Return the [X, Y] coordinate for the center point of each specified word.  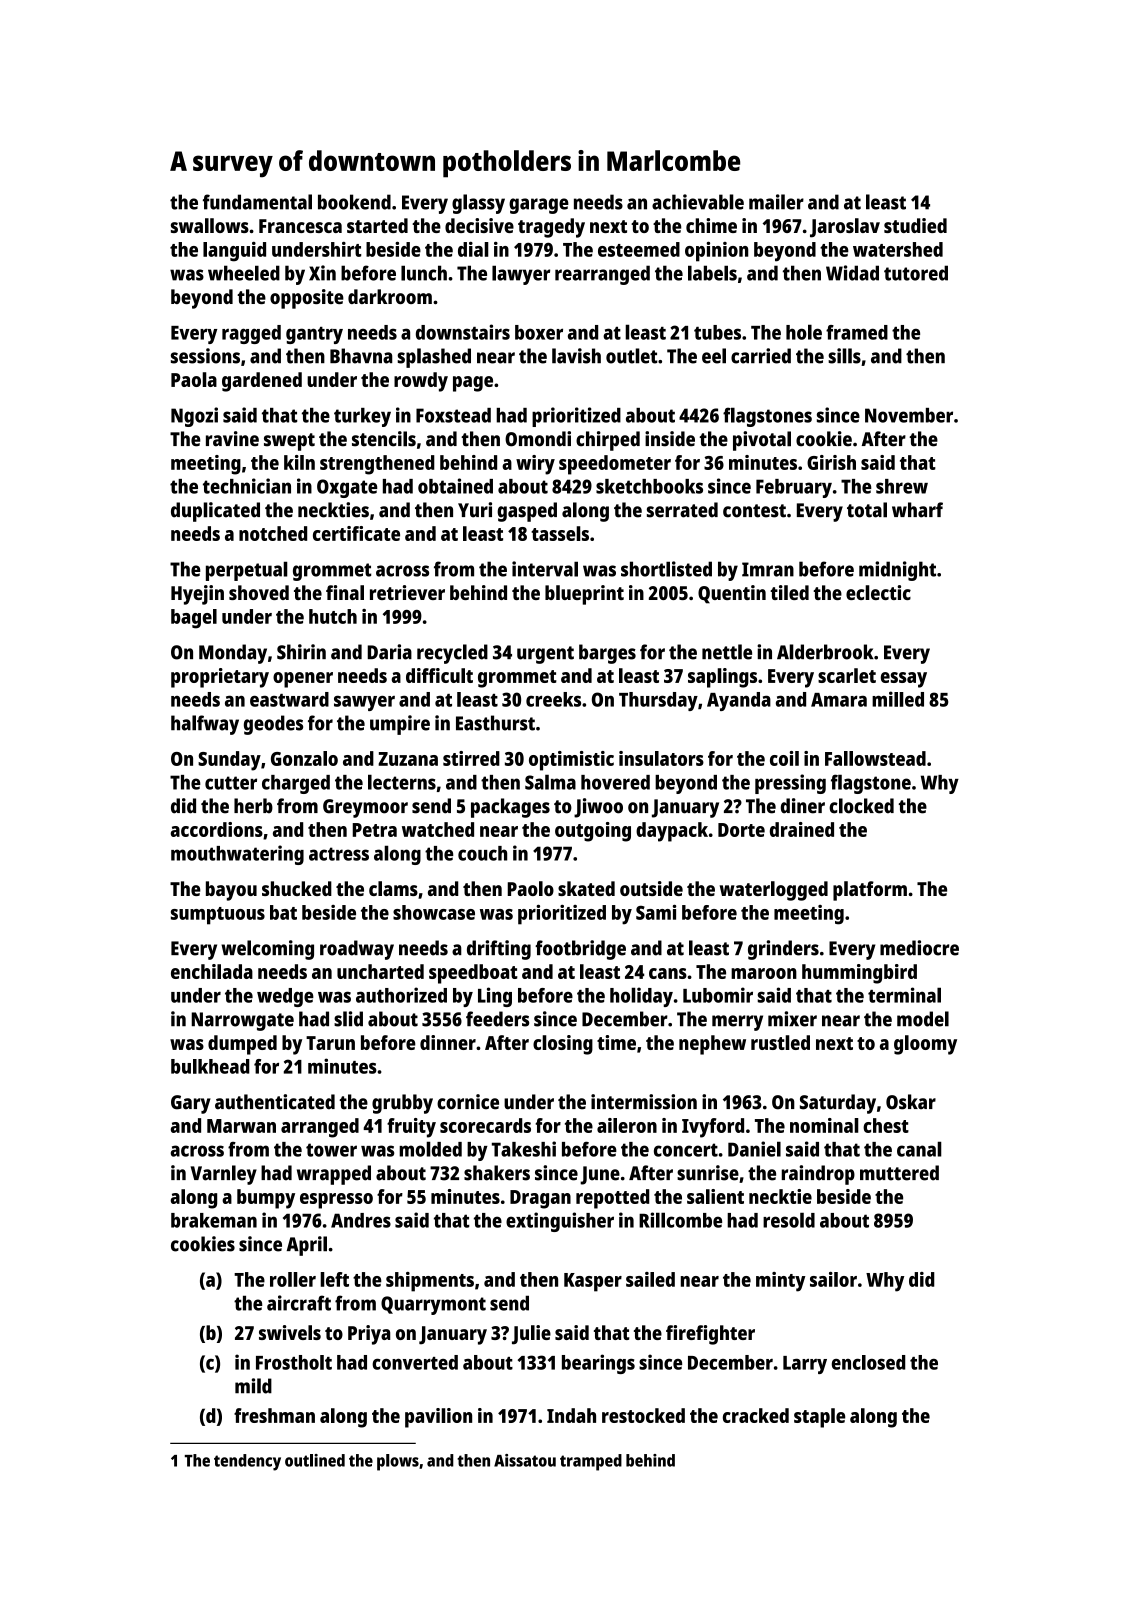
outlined [315, 1460]
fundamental [257, 202]
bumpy [266, 1199]
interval [545, 569]
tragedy [551, 228]
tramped [591, 1462]
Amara [839, 700]
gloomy [925, 1045]
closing [563, 1045]
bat [283, 912]
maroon [764, 973]
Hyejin [197, 595]
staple [819, 1418]
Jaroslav [845, 228]
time [616, 1042]
